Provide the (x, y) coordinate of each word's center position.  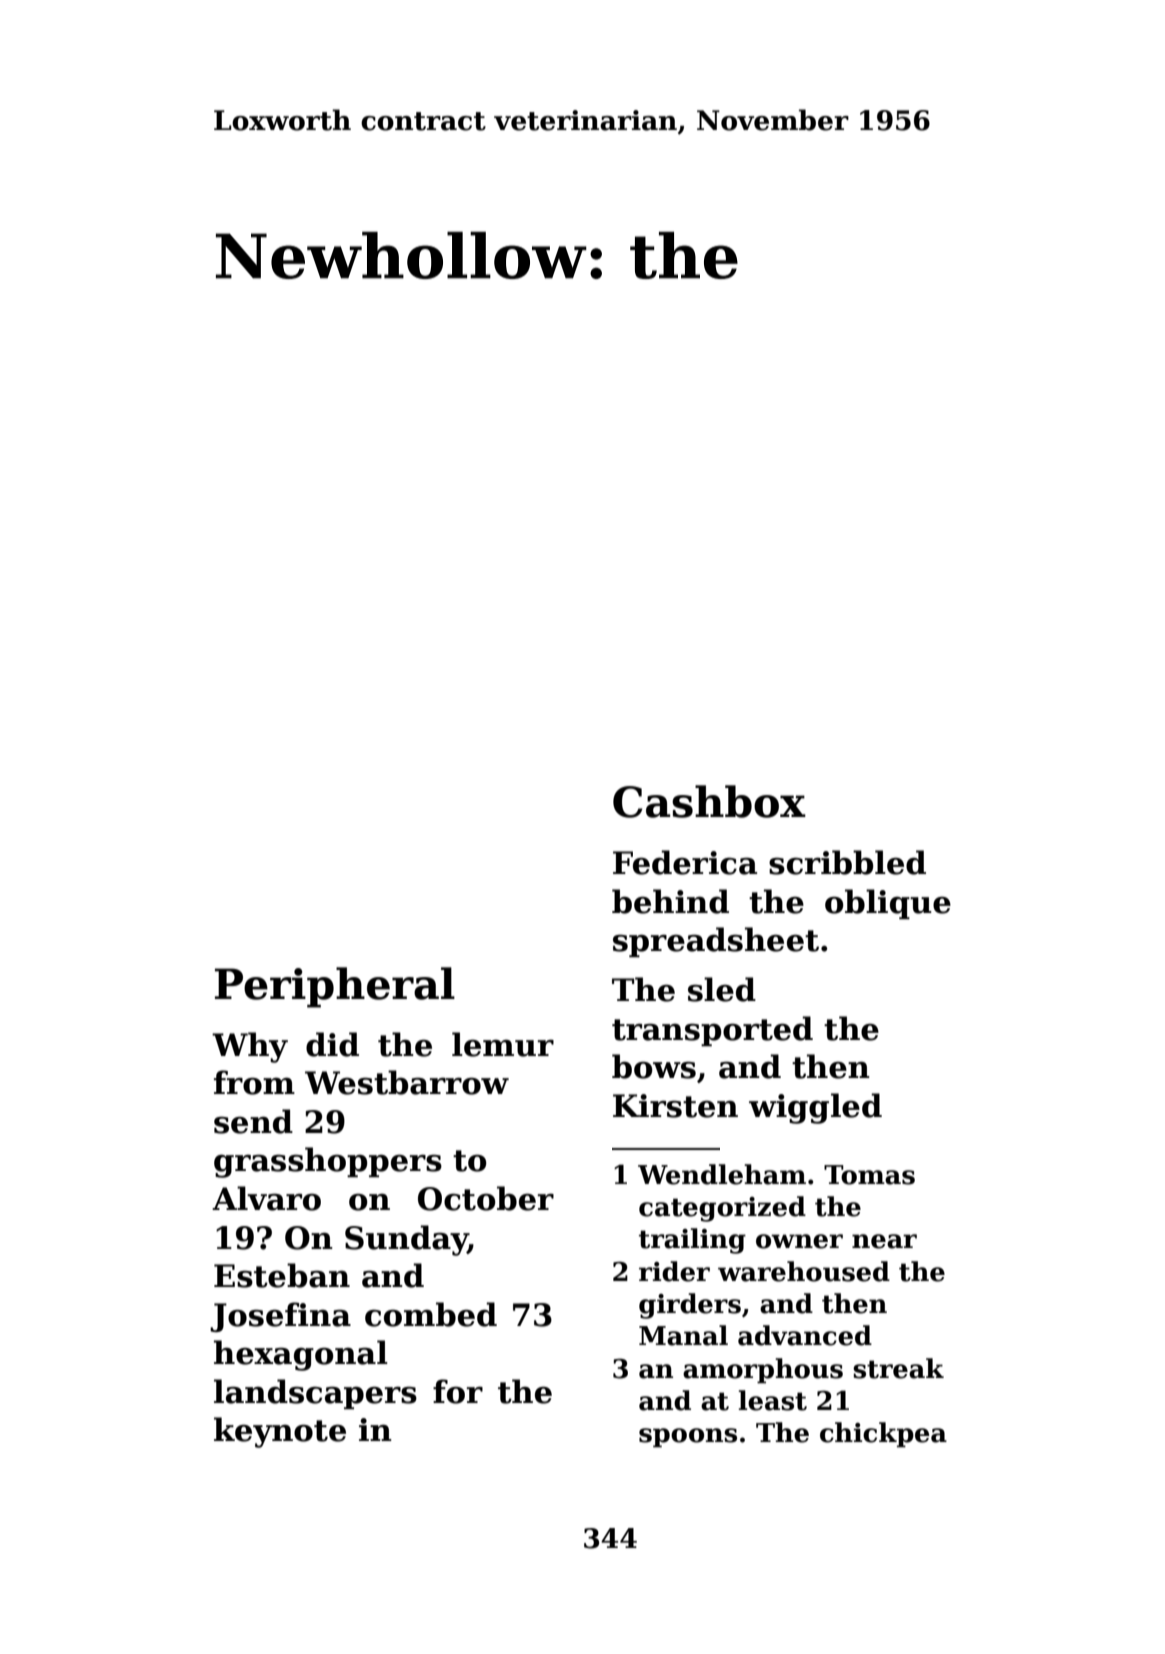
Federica (685, 862)
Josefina (280, 1317)
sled (722, 989)
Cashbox (709, 801)
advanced (805, 1335)
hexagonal (301, 1355)
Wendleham (722, 1174)
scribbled (847, 862)
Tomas (869, 1175)
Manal (683, 1335)
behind (670, 901)
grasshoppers (328, 1162)
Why (250, 1047)
